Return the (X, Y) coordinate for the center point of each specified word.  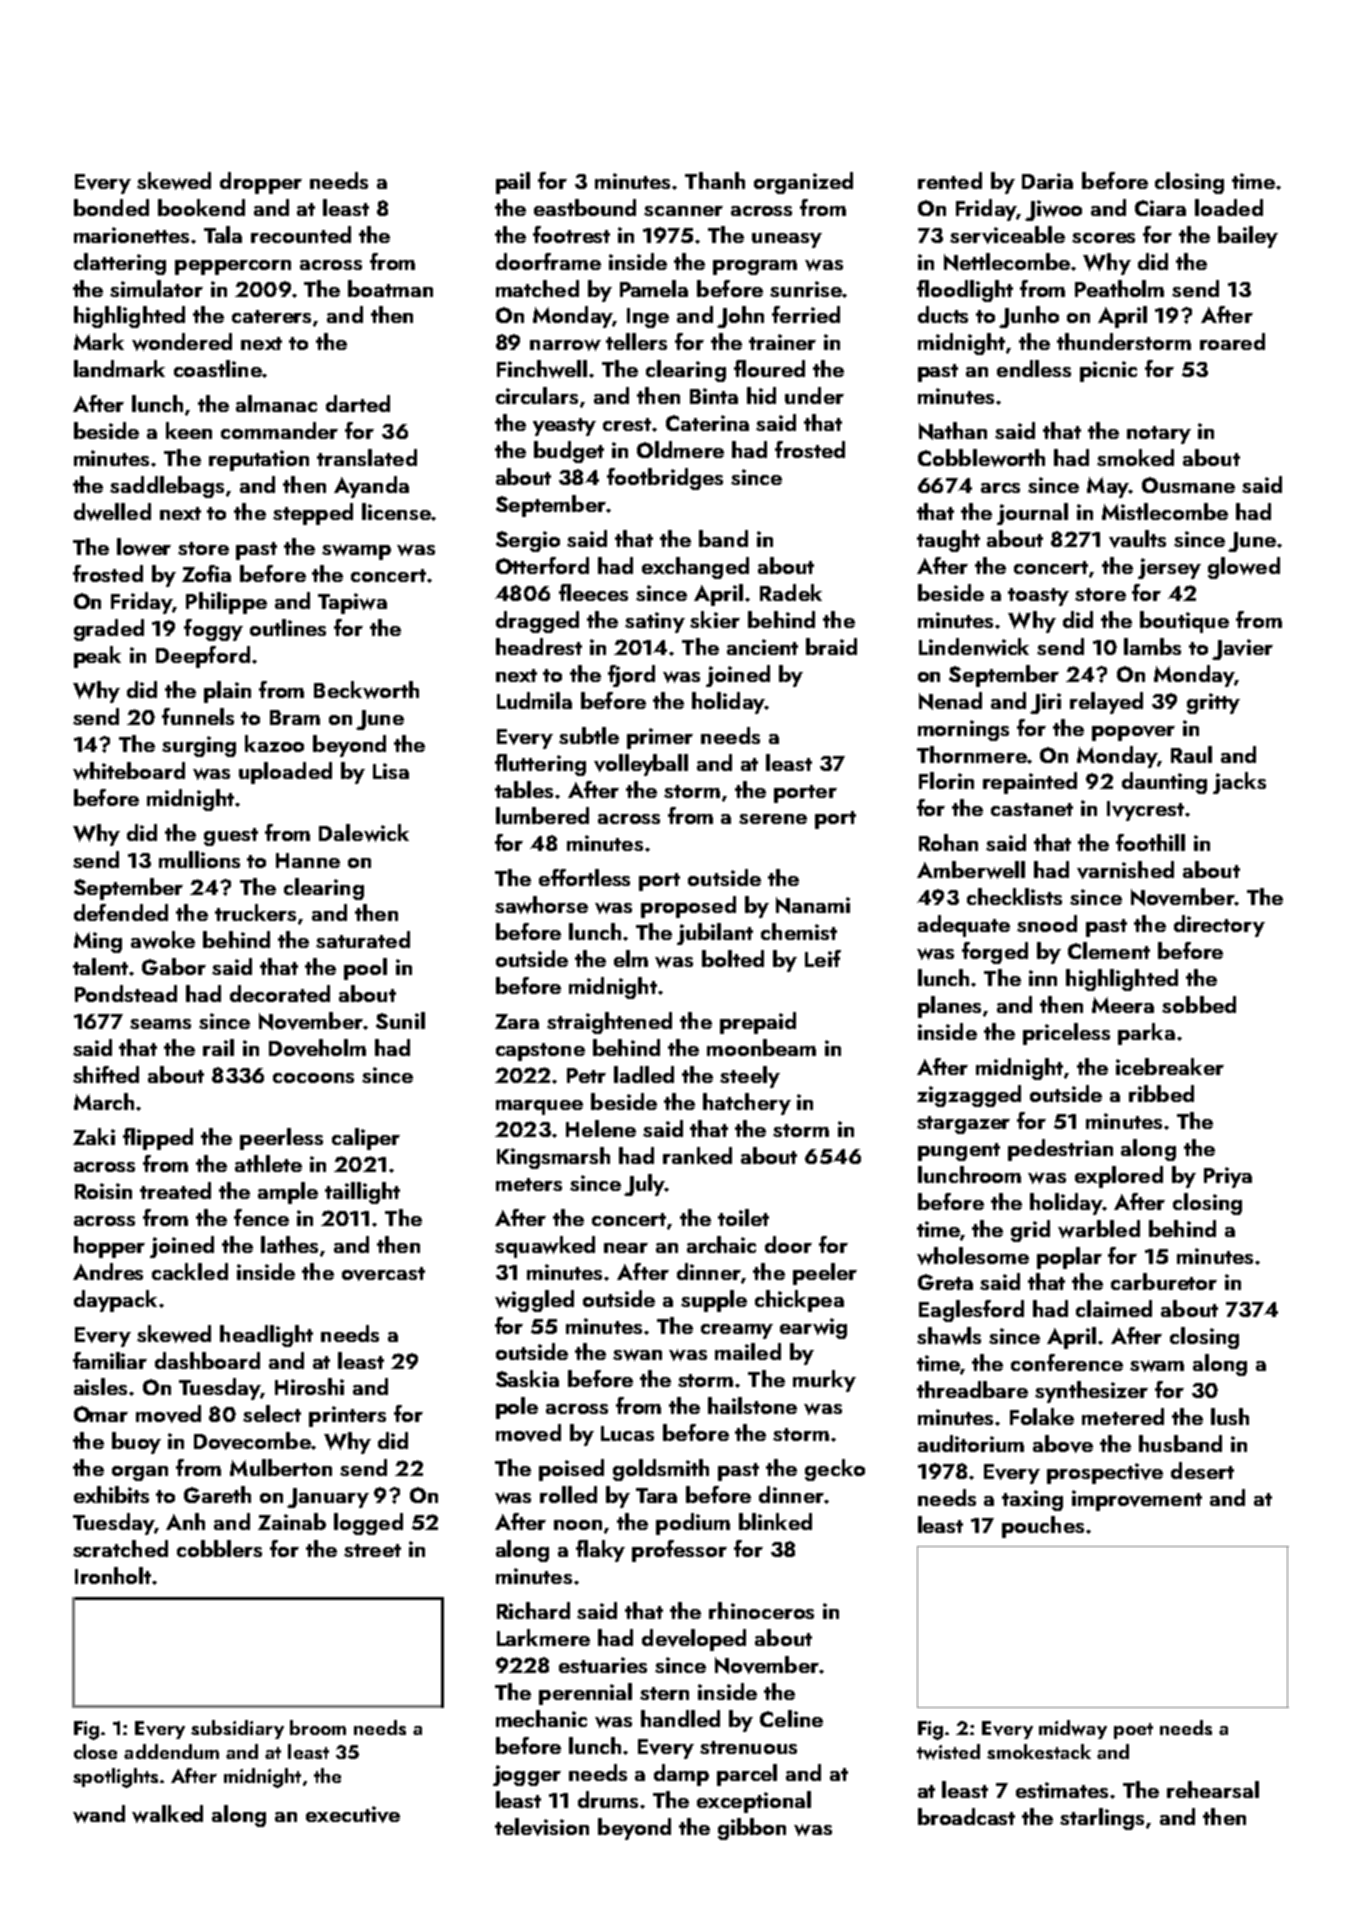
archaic (721, 1244)
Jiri (1045, 703)
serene (773, 819)
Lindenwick (974, 647)
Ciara (1160, 208)
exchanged (695, 568)
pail (513, 183)
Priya (1228, 1177)
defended (121, 912)
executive (353, 1814)
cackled (190, 1271)
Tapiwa (352, 603)
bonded (111, 207)
